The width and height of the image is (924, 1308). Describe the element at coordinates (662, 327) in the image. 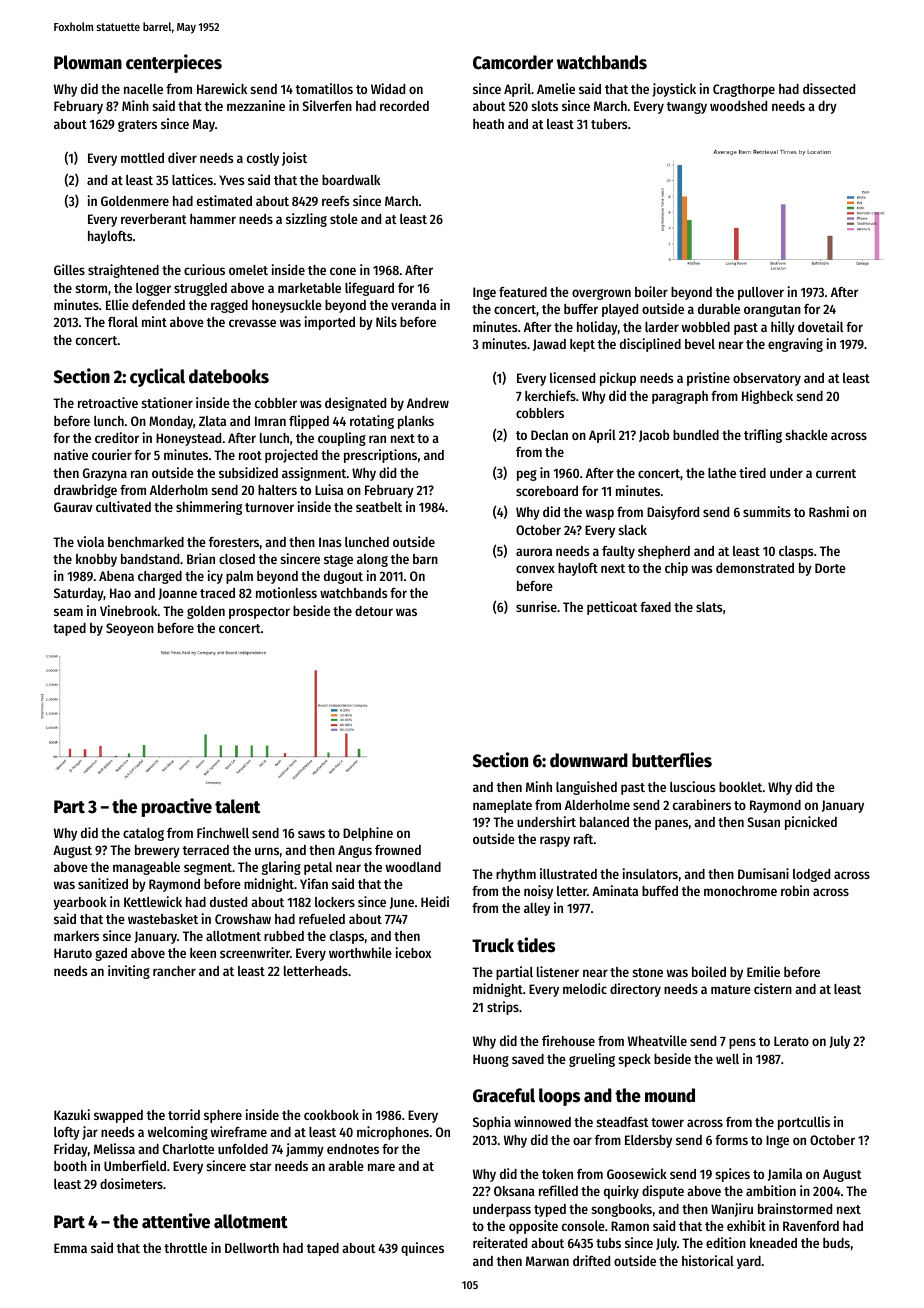

I see `larder` at that location.
